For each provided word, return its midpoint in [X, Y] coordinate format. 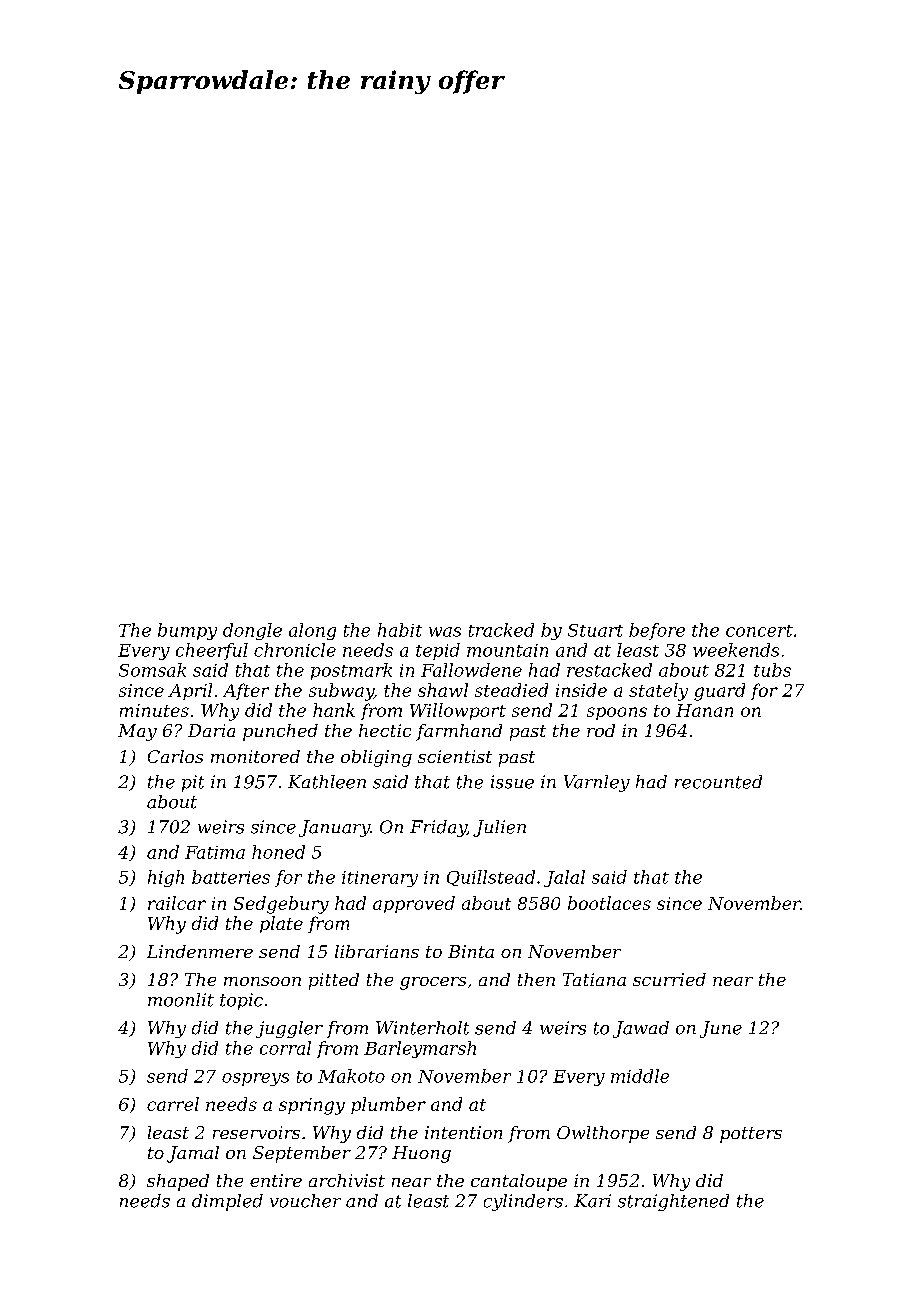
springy [312, 1106]
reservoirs [256, 1132]
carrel [173, 1104]
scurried [669, 979]
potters [751, 1135]
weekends [736, 650]
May [137, 732]
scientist [455, 756]
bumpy [187, 631]
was [445, 632]
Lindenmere [200, 951]
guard [719, 692]
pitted [334, 981]
